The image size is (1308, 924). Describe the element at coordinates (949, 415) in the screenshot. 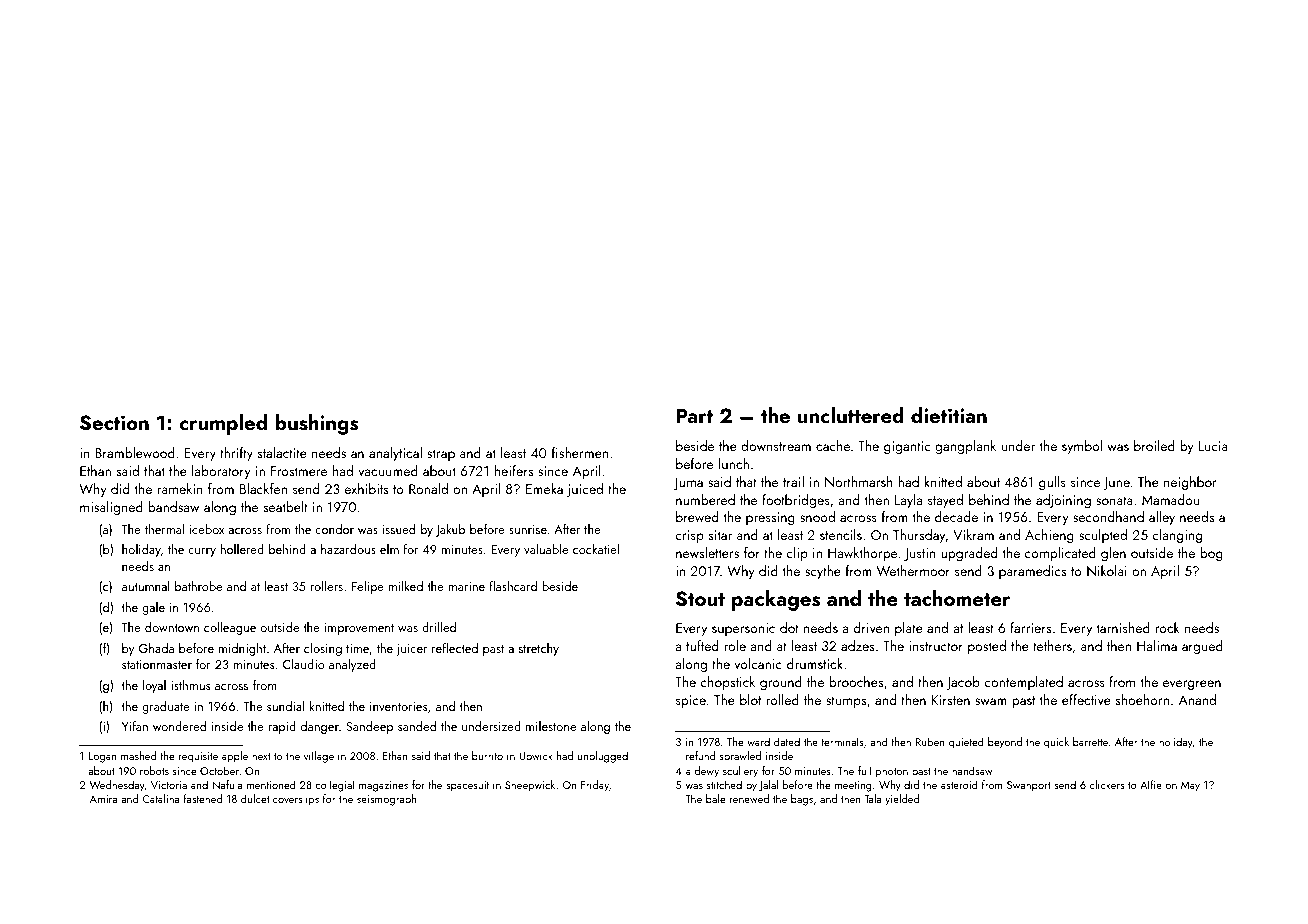

I see `dietitian` at that location.
